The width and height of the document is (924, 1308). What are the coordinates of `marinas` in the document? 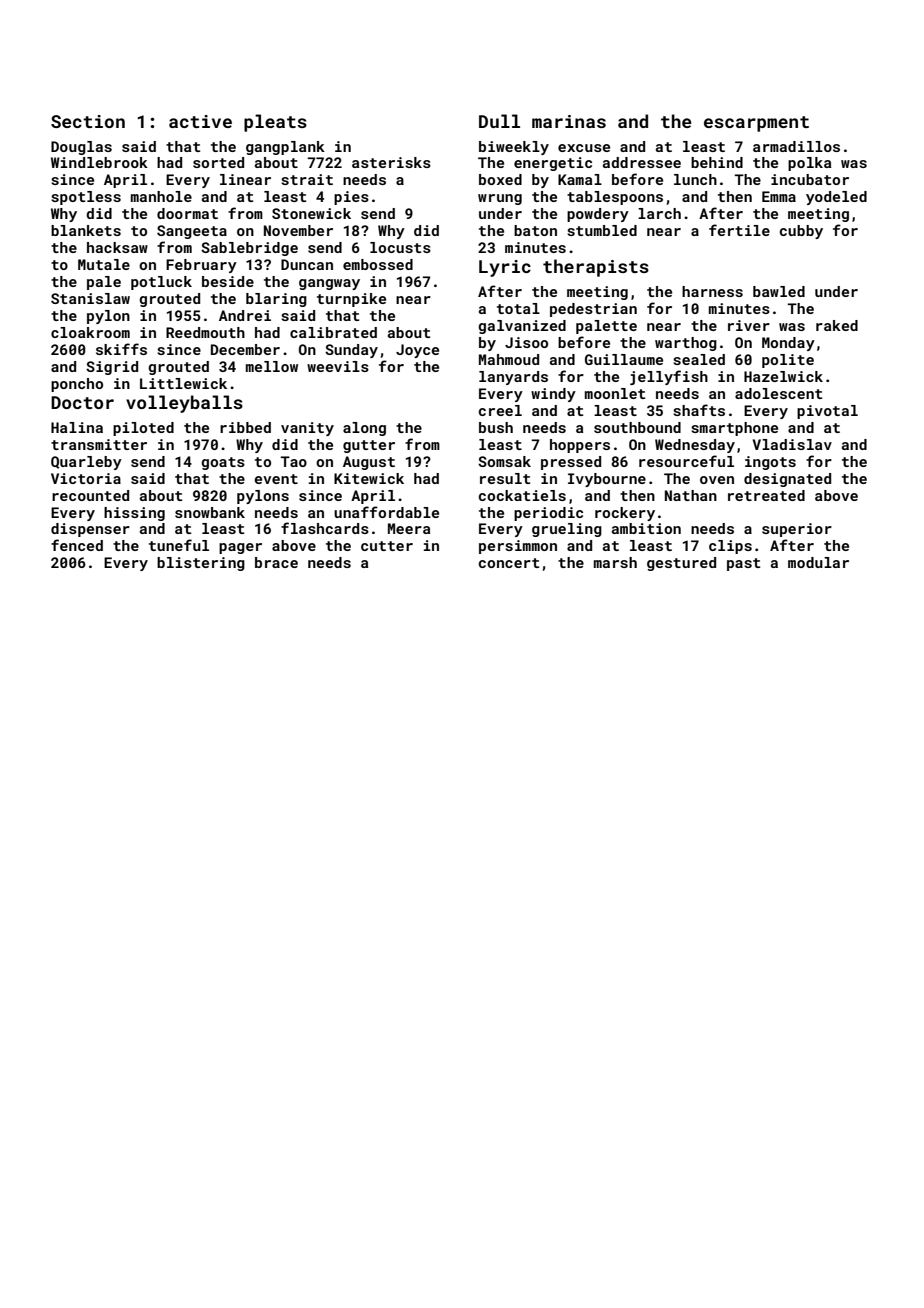 It's located at (569, 121).
